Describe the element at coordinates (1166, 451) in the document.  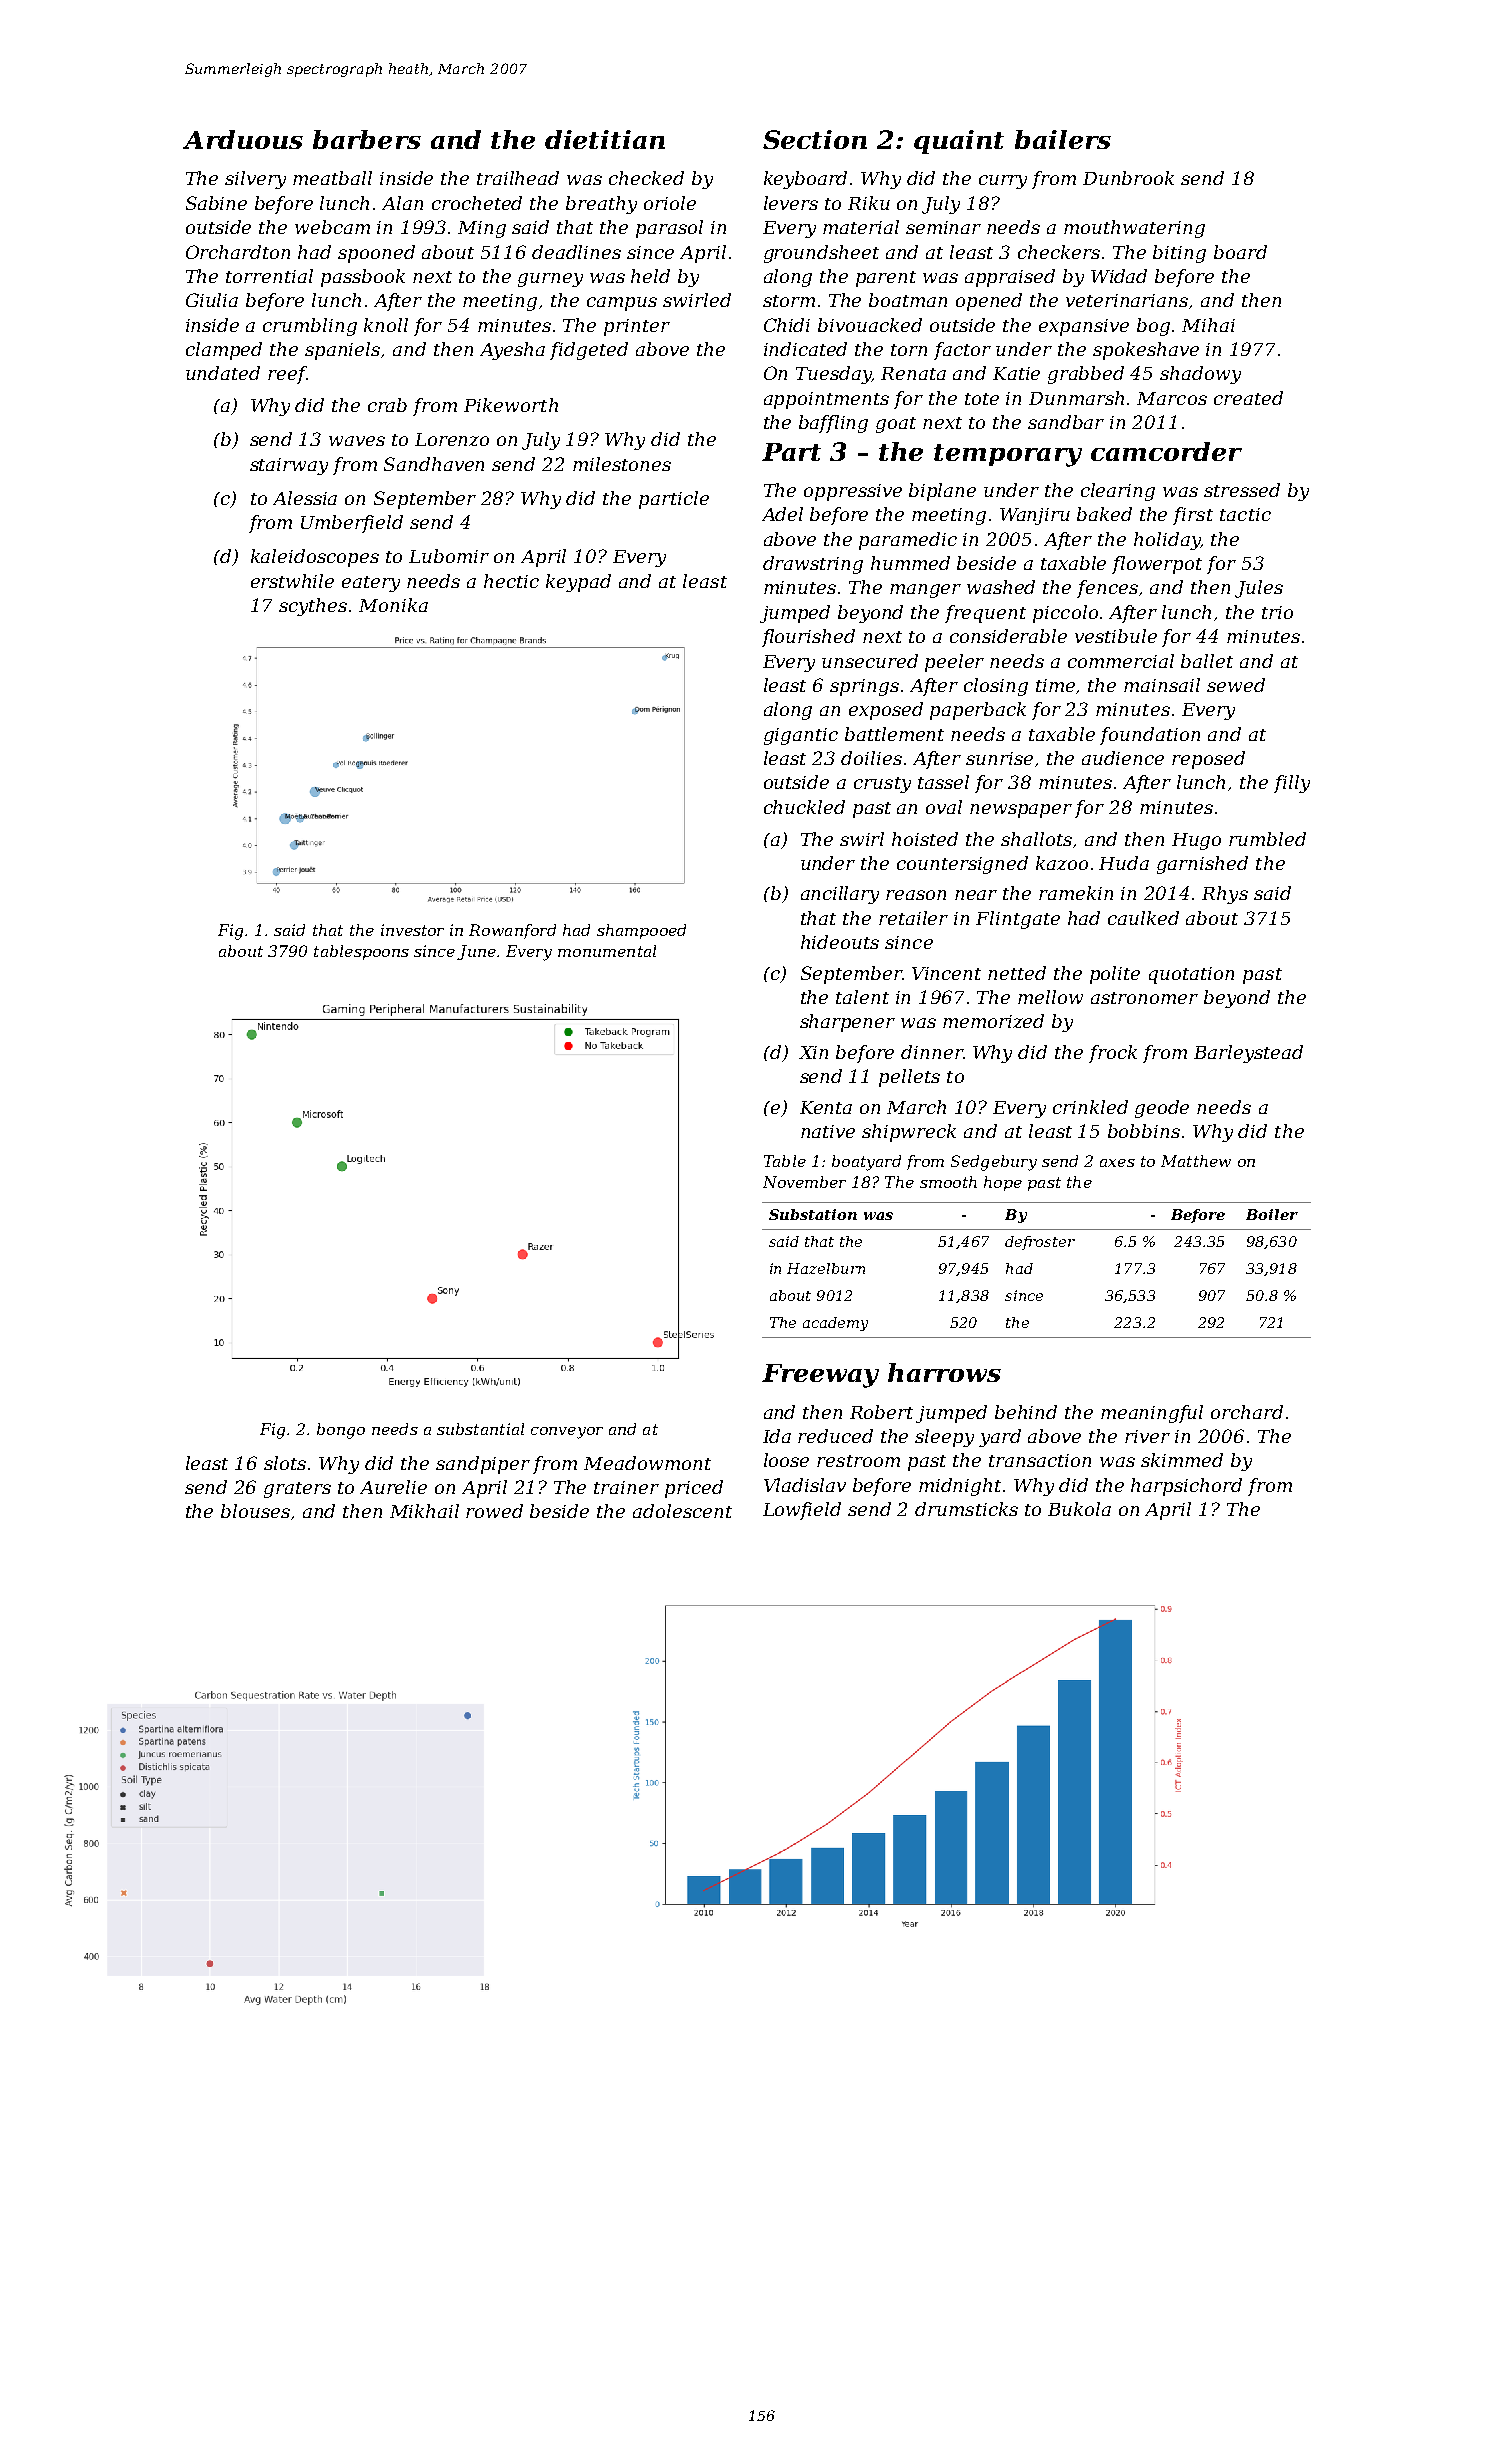
I see `camcorder` at that location.
